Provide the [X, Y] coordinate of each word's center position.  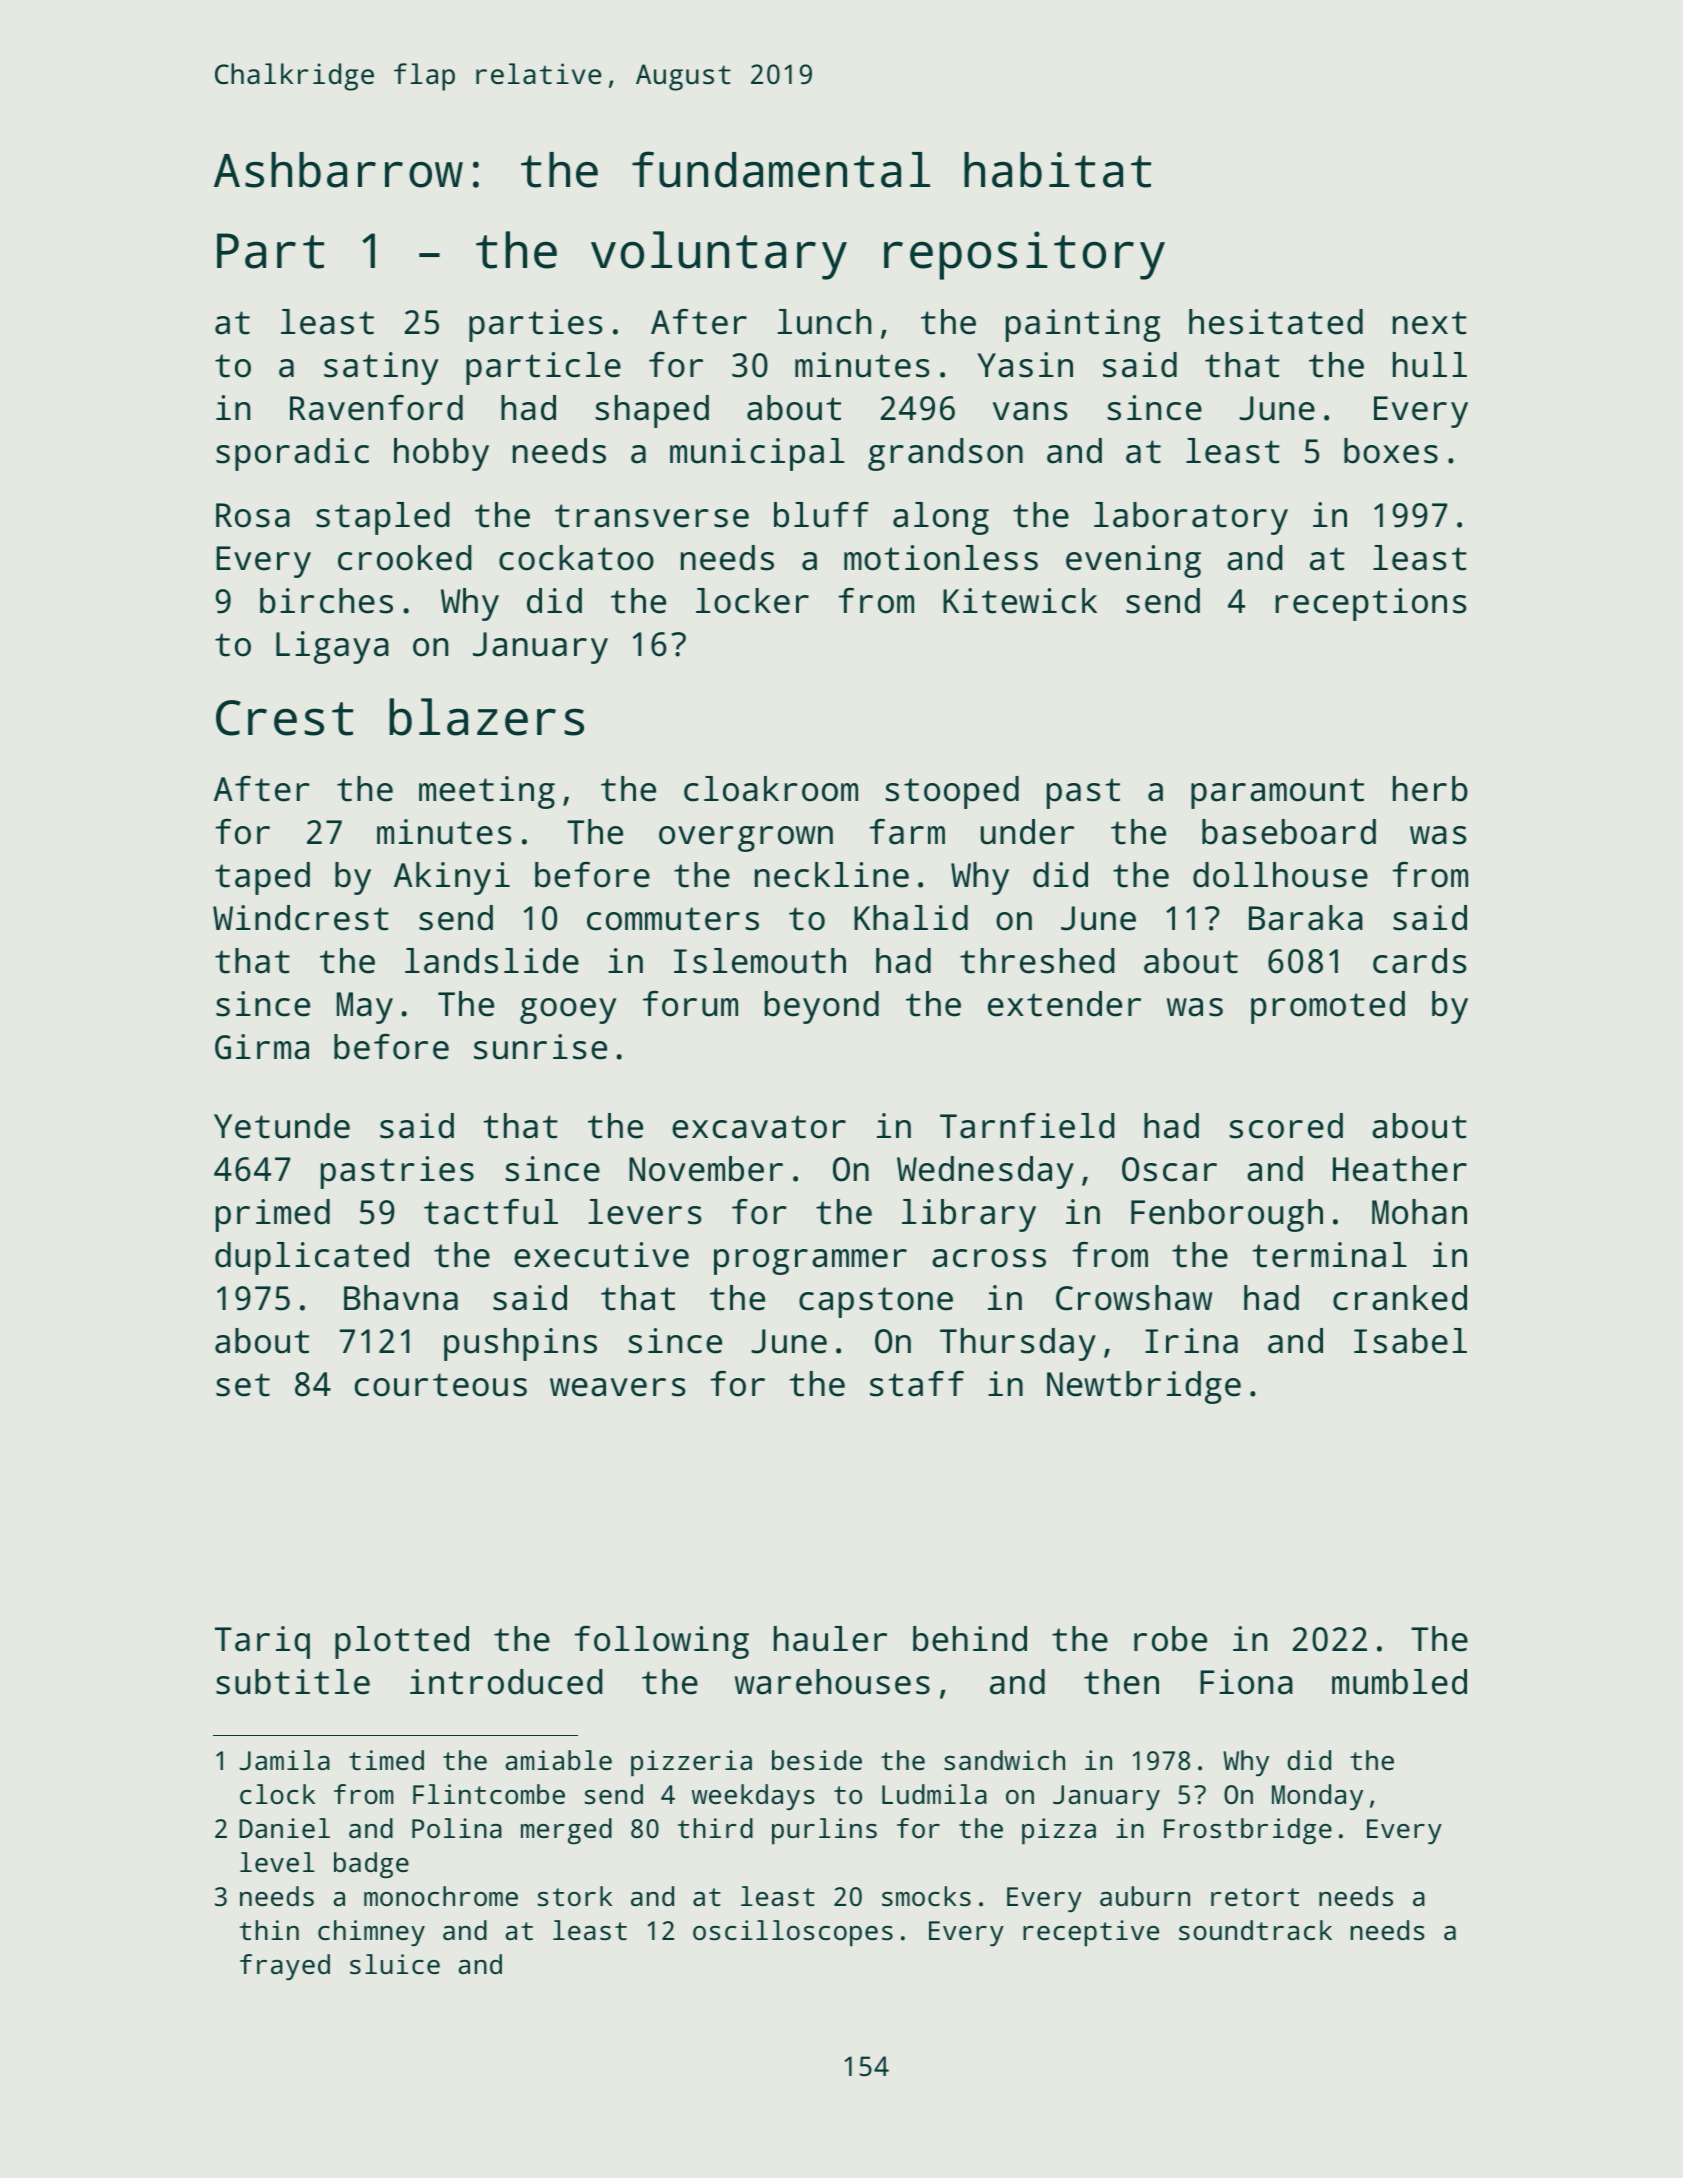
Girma [262, 1047]
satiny [381, 368]
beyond [822, 1007]
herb [1430, 789]
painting [1083, 325]
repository [1024, 255]
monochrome [441, 1896]
